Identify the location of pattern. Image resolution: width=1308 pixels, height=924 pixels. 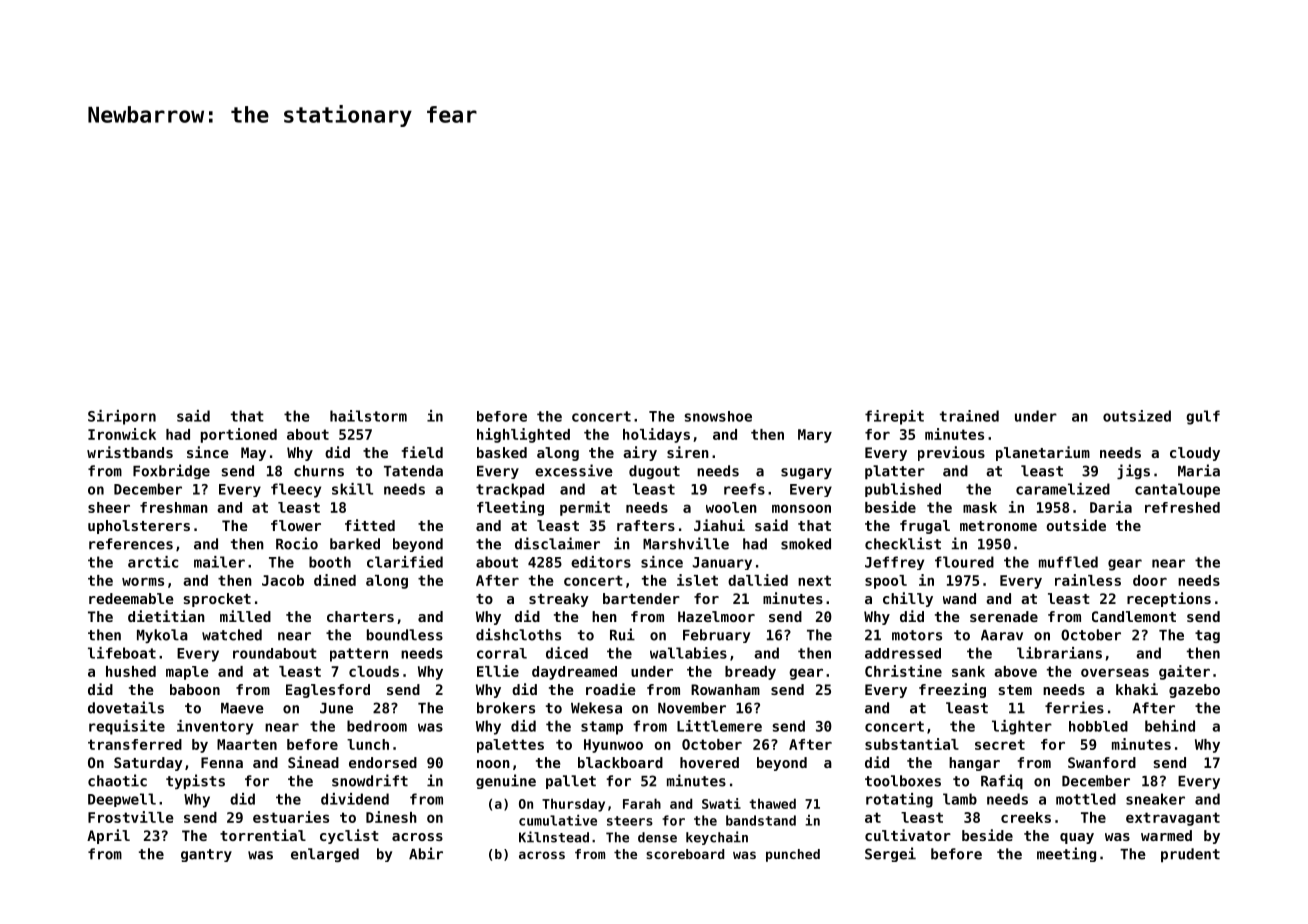
(359, 655).
